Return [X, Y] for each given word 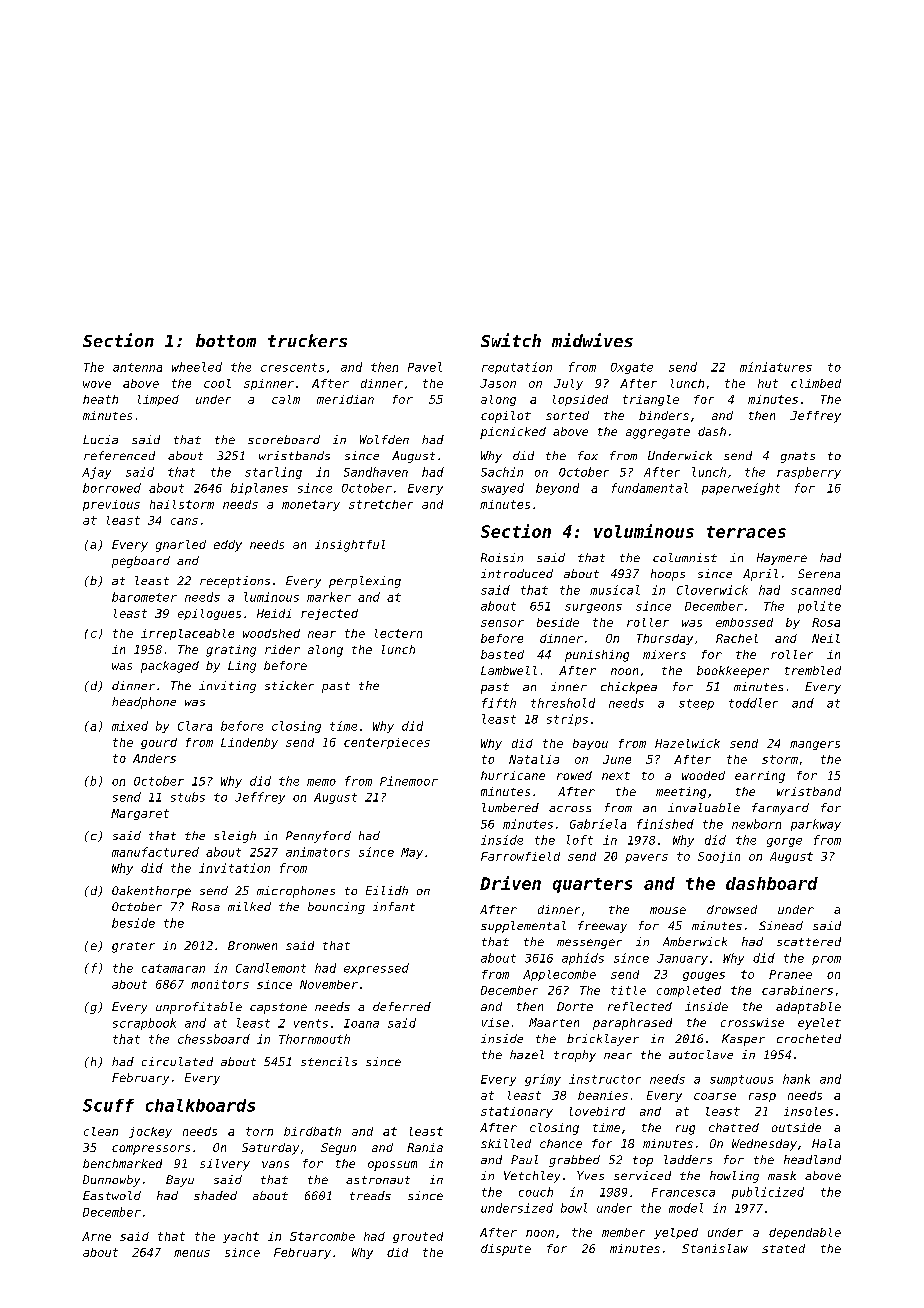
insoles [808, 1111]
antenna [137, 367]
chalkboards [200, 1105]
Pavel [425, 367]
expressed [376, 969]
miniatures [776, 367]
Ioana [361, 1023]
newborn [756, 824]
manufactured [155, 852]
